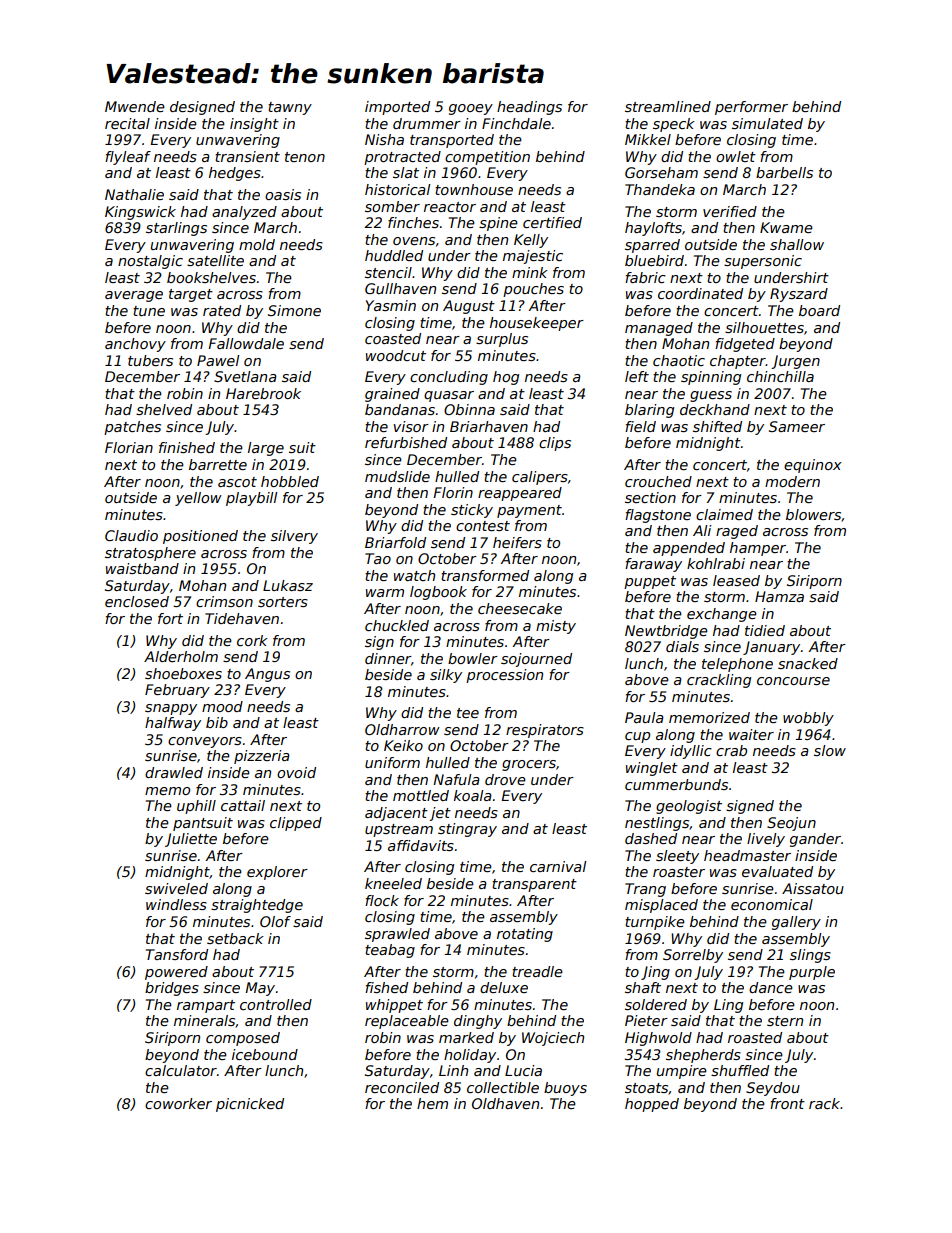 The image size is (952, 1233). I want to click on enclosed, so click(137, 601).
